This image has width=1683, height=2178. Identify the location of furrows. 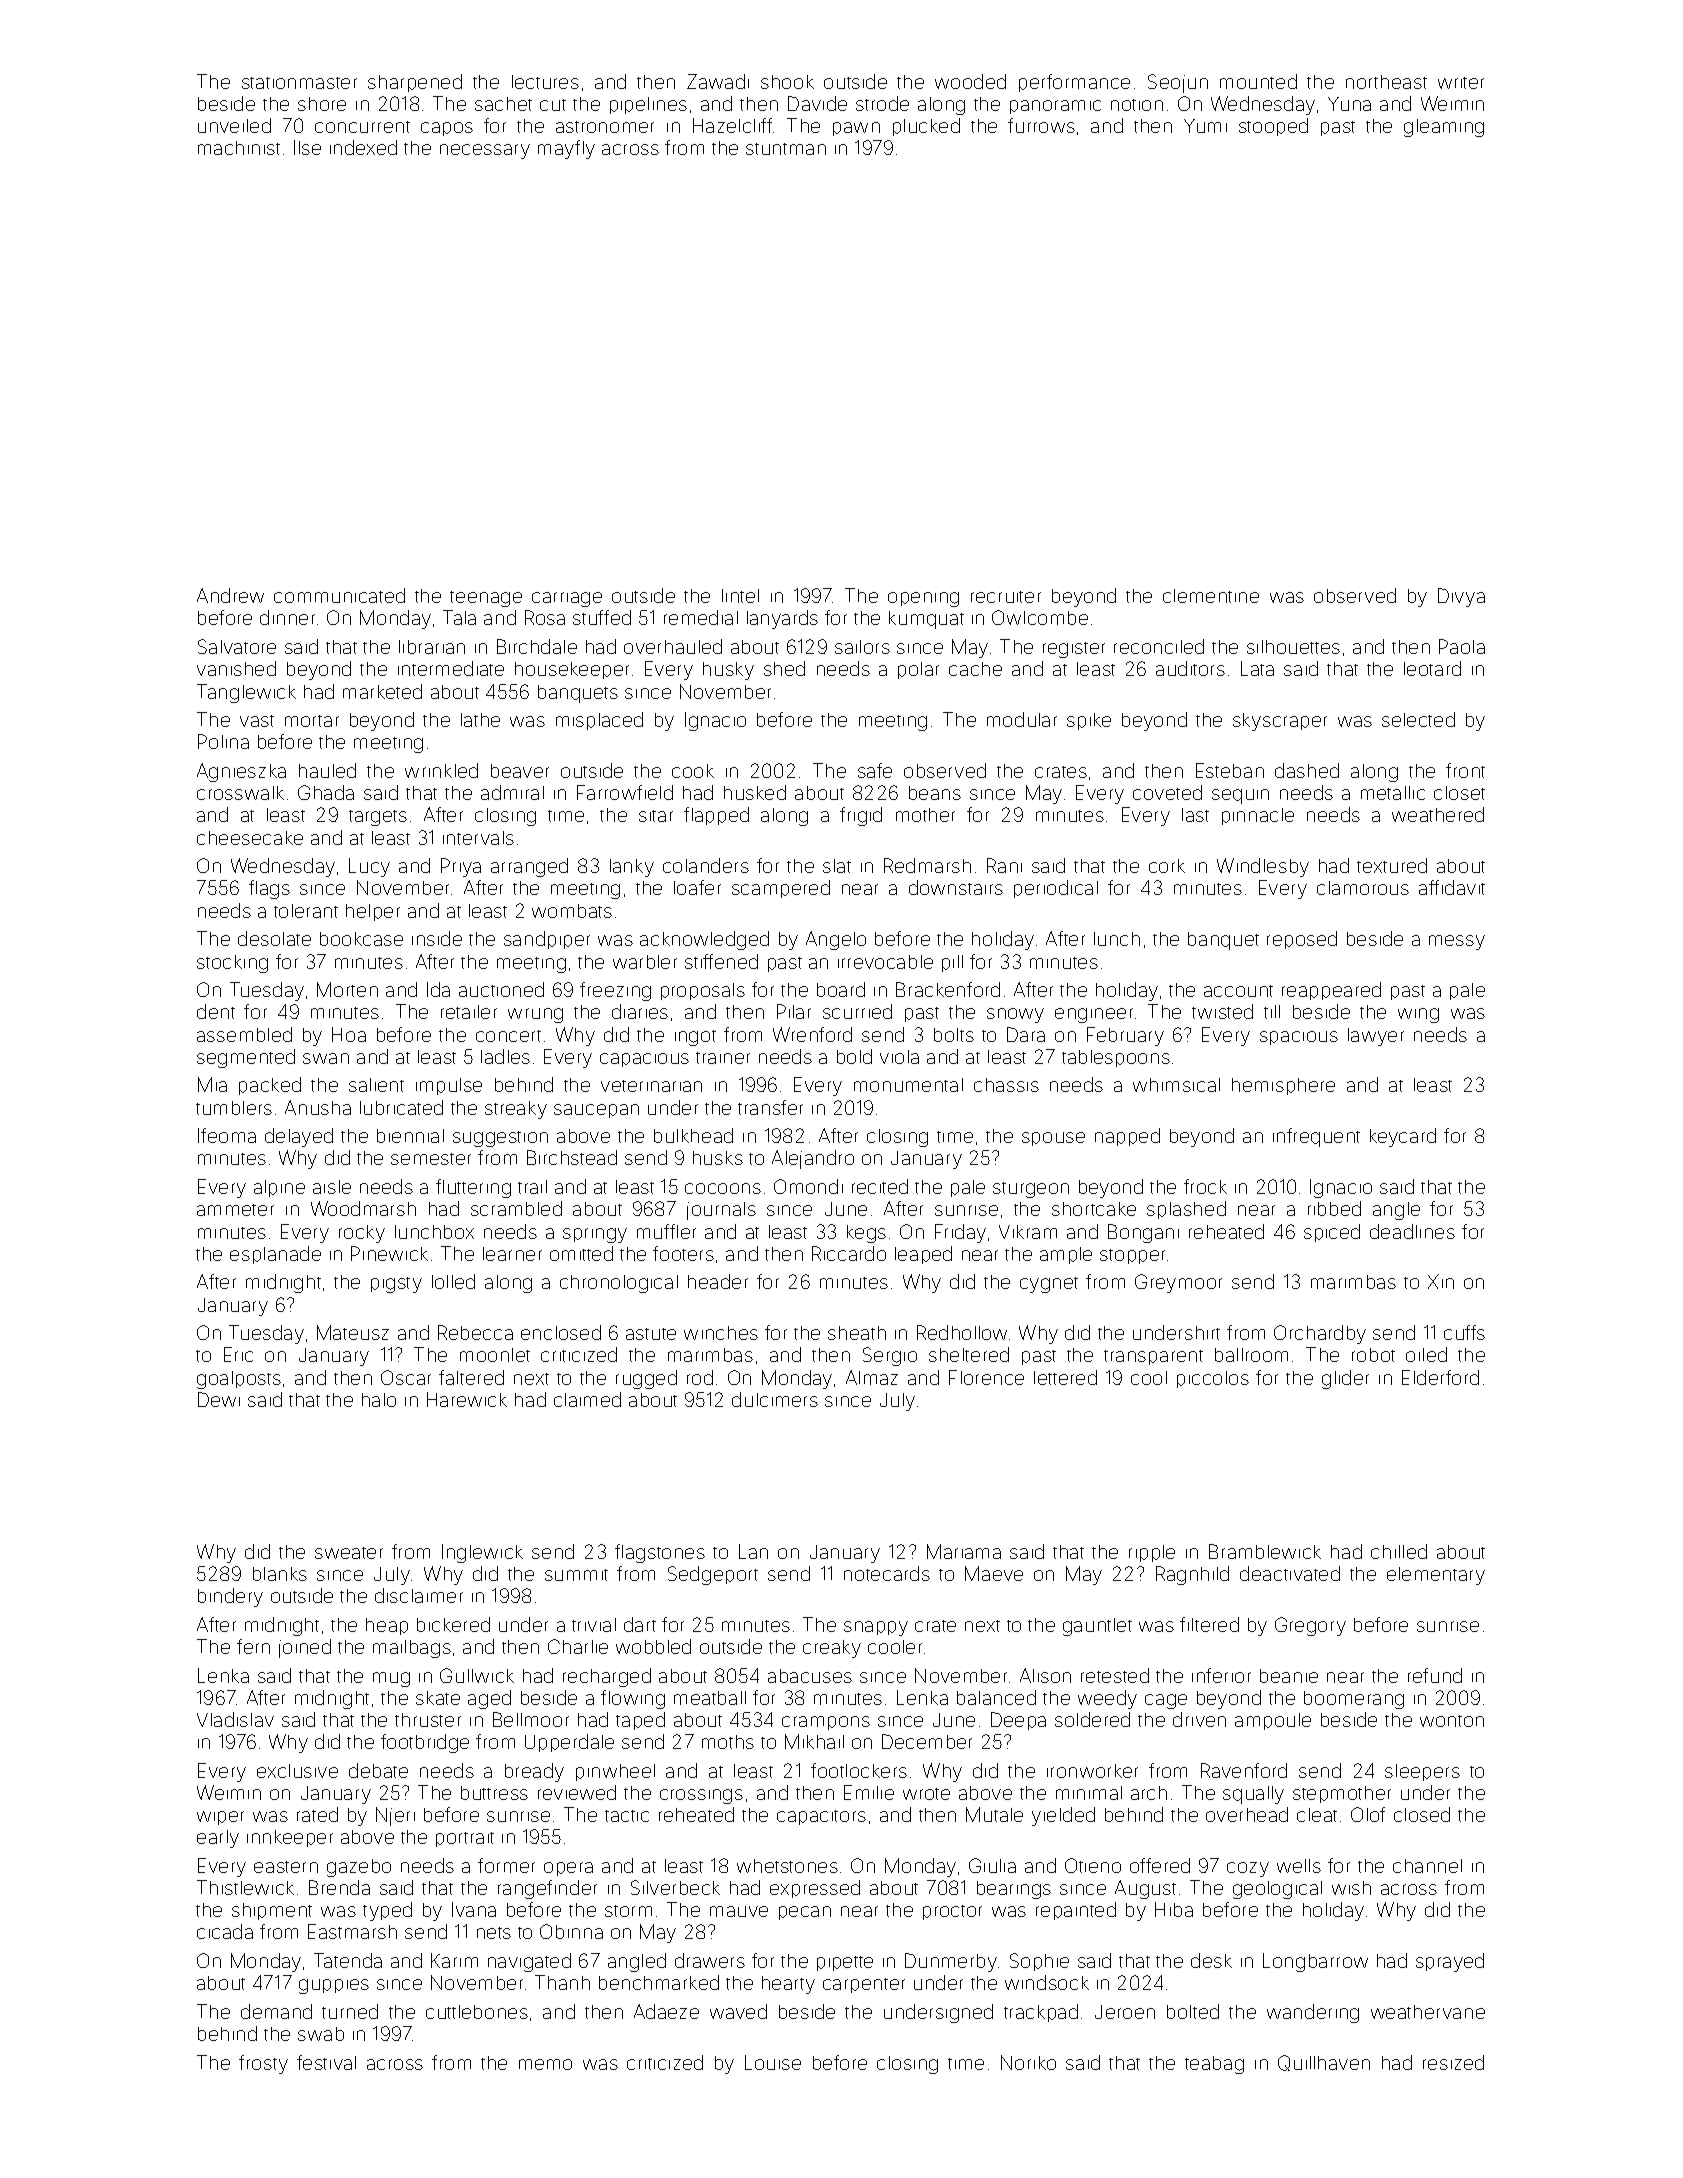
(1041, 125).
